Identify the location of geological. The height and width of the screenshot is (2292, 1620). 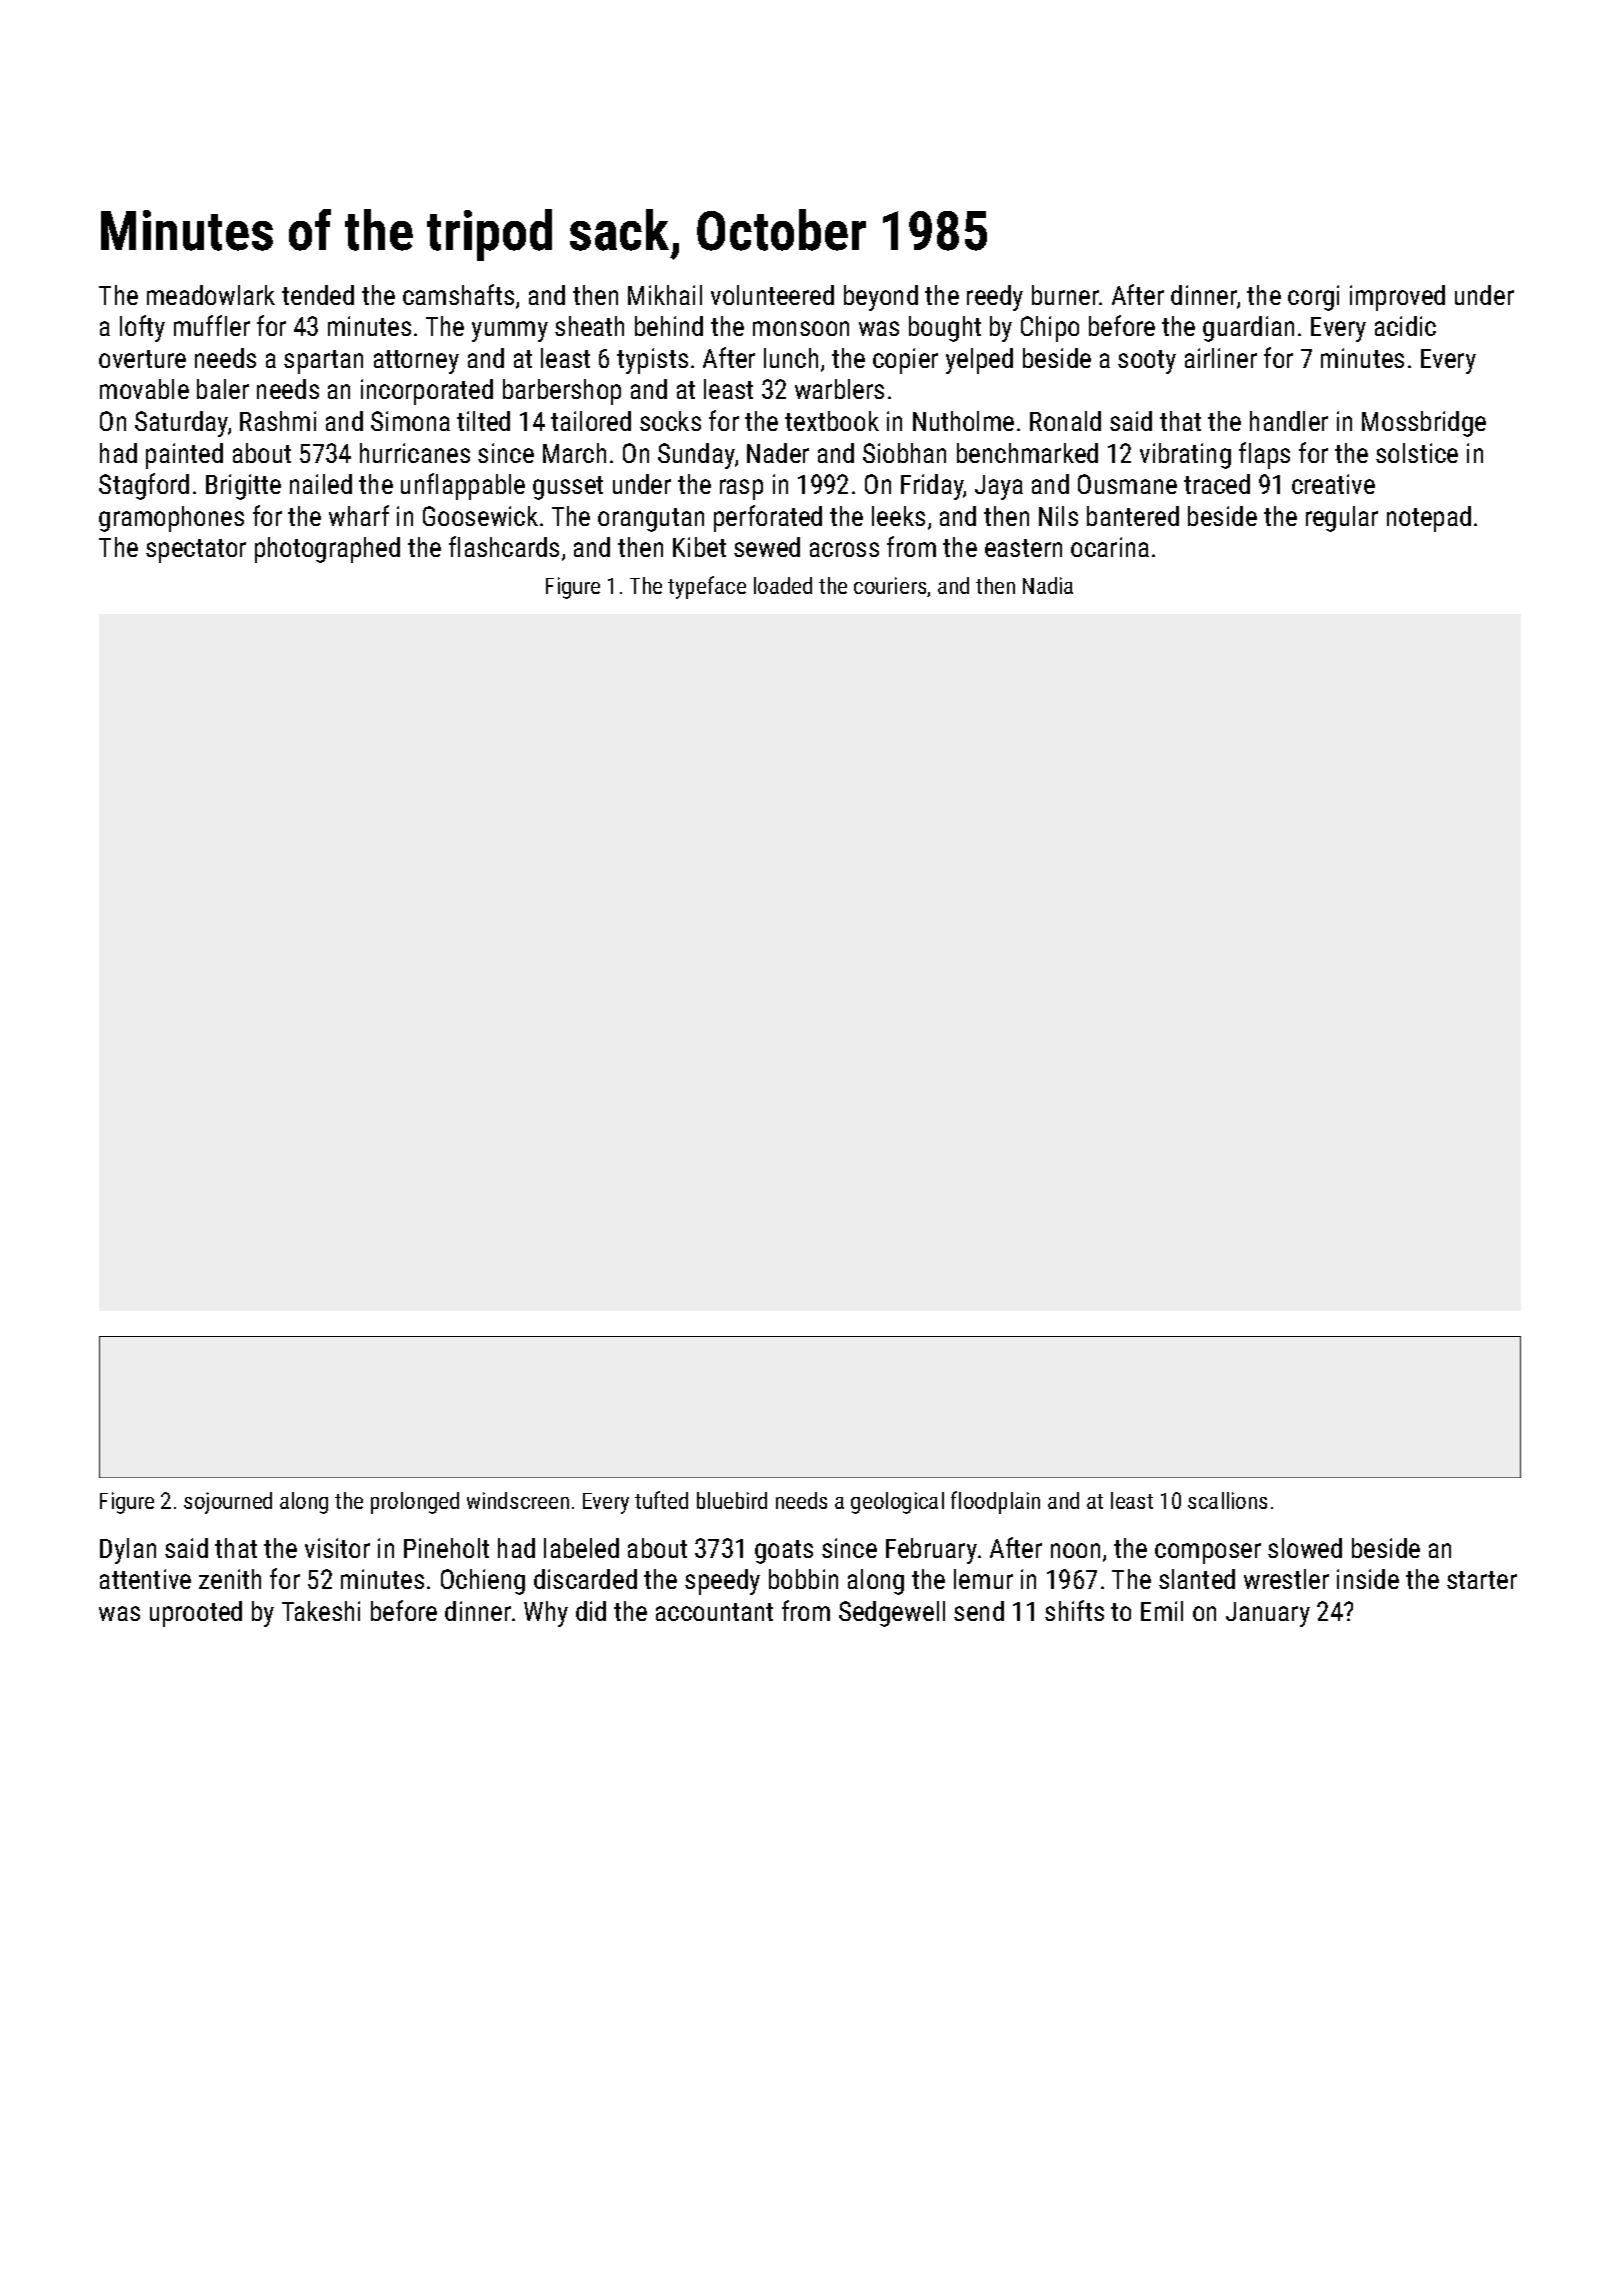
(897, 1503).
